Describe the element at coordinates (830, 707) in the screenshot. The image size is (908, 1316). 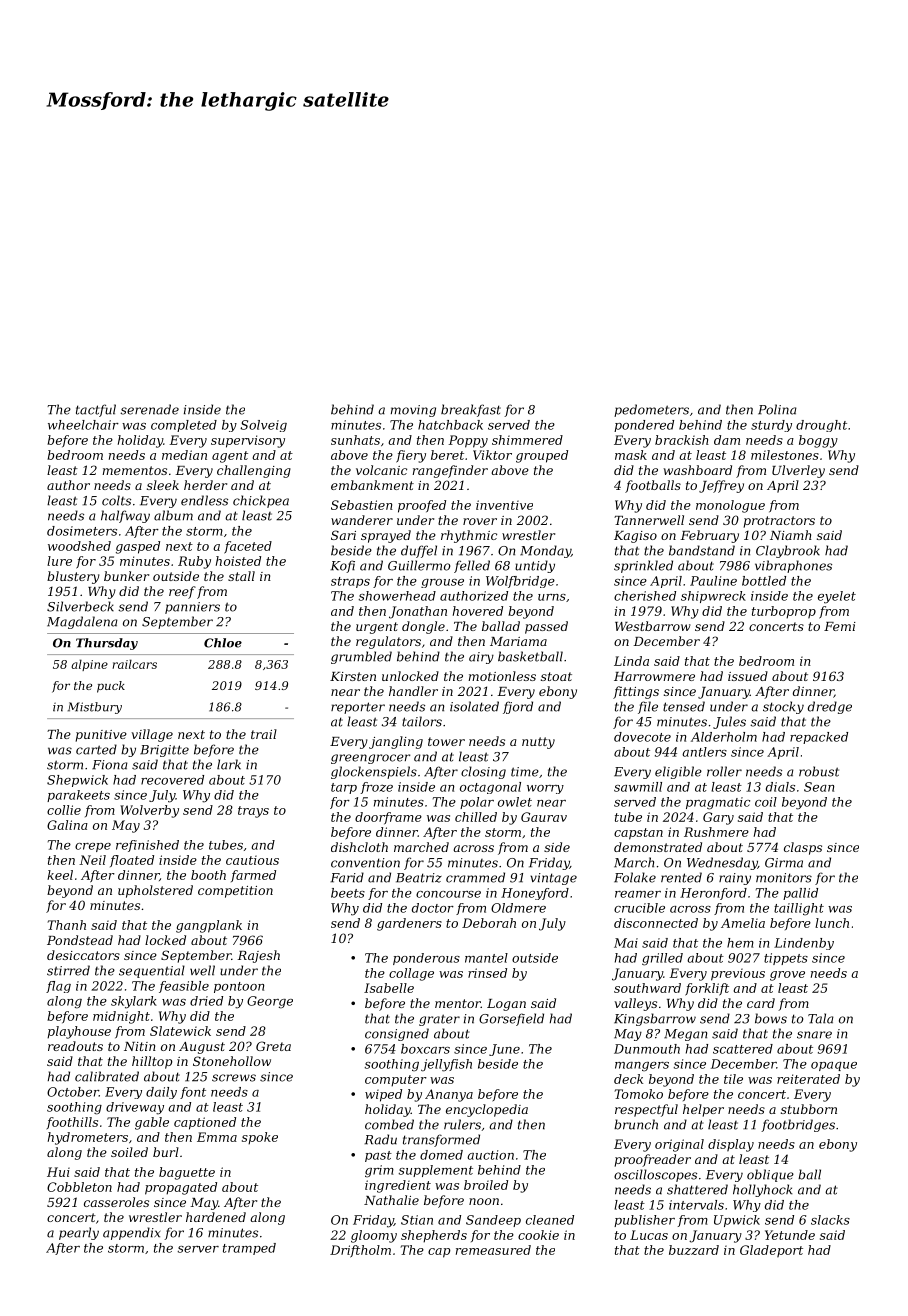
I see `dredge` at that location.
